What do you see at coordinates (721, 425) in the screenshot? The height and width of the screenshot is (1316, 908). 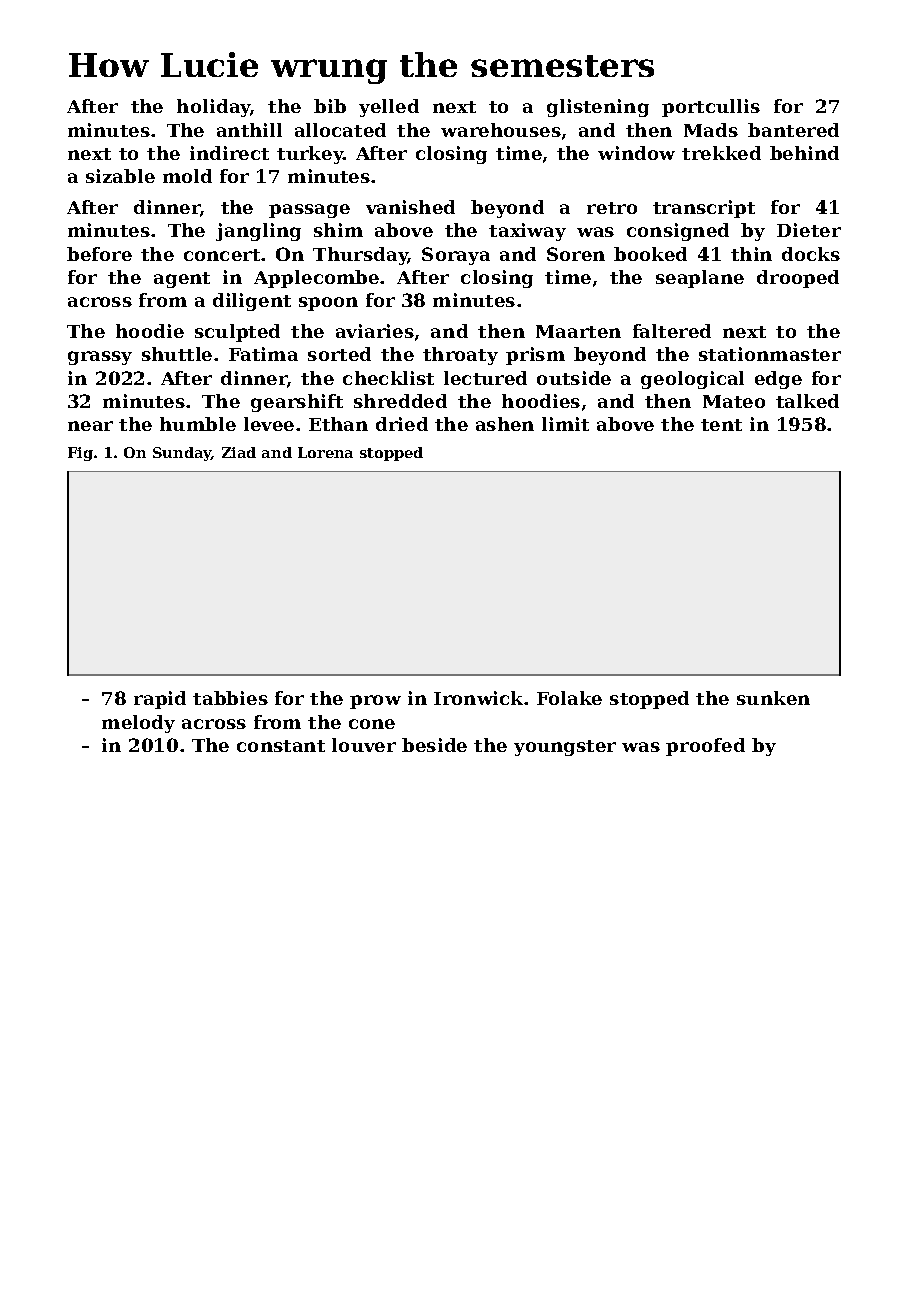 I see `tent` at bounding box center [721, 425].
